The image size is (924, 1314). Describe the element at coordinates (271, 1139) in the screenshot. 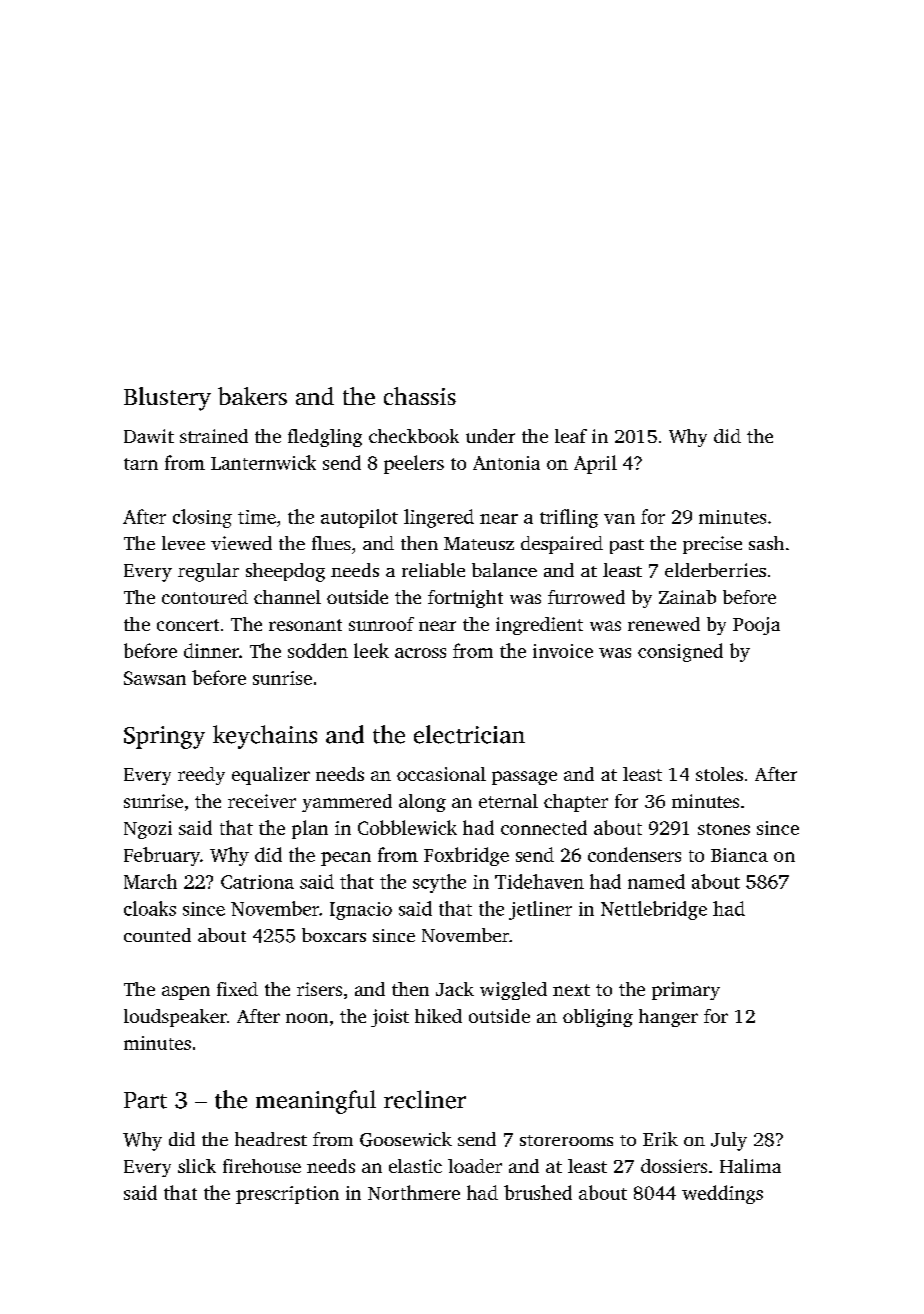

I see `headrest` at that location.
